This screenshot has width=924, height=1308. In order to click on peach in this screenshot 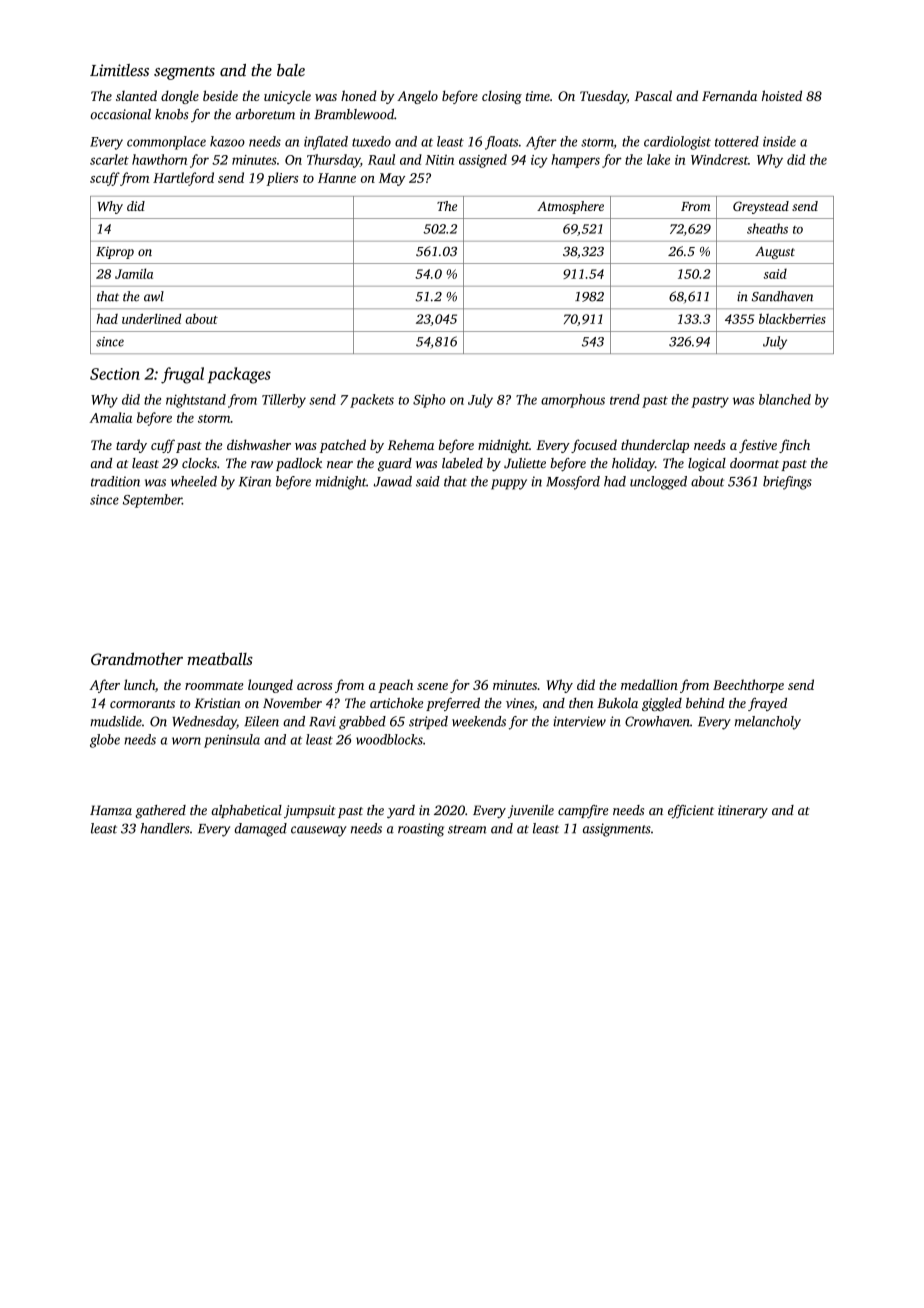, I will do `click(395, 686)`.
